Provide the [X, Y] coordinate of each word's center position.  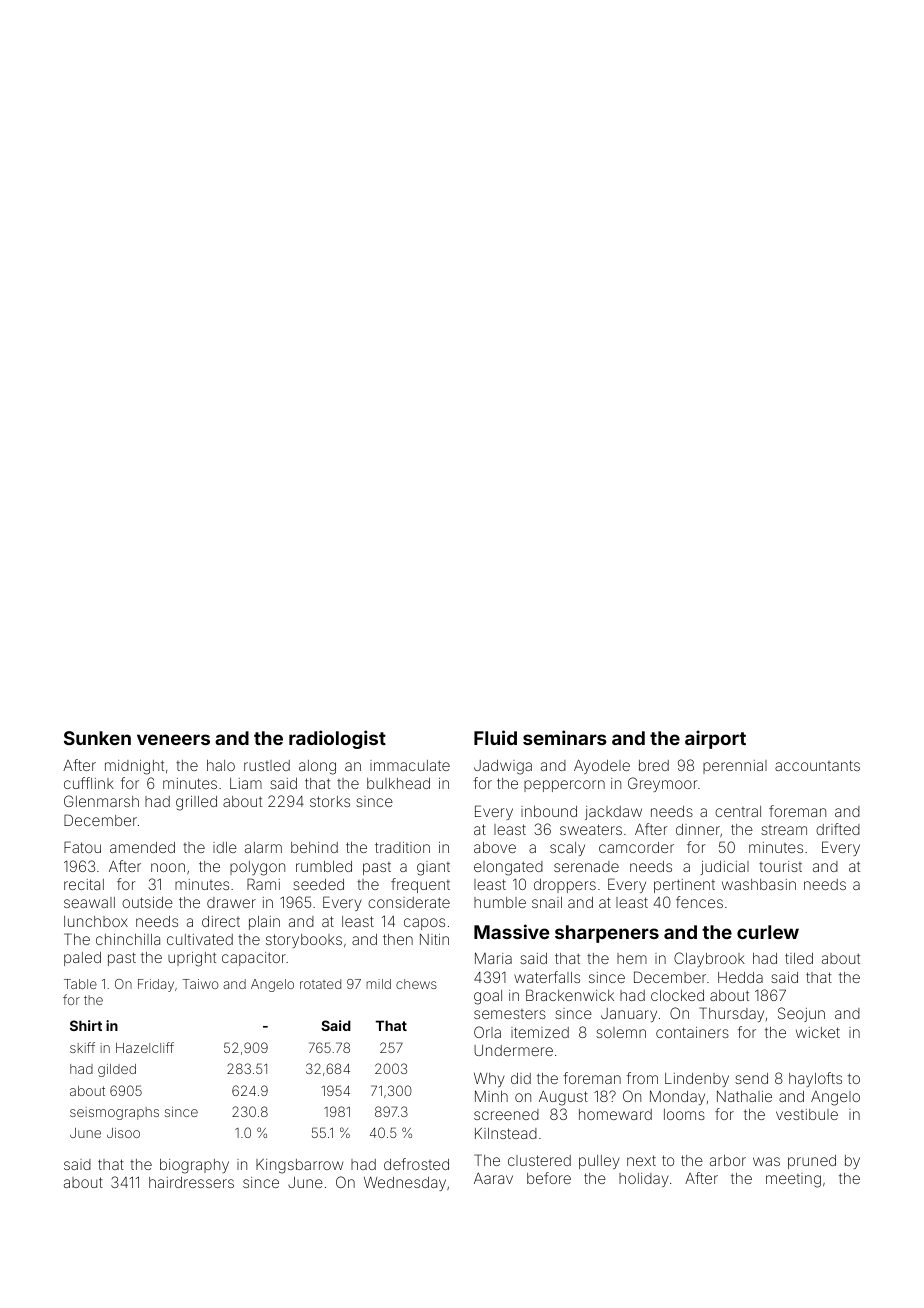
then [398, 939]
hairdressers [191, 1182]
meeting [793, 1180]
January [629, 1015]
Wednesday [405, 1183]
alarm [263, 847]
